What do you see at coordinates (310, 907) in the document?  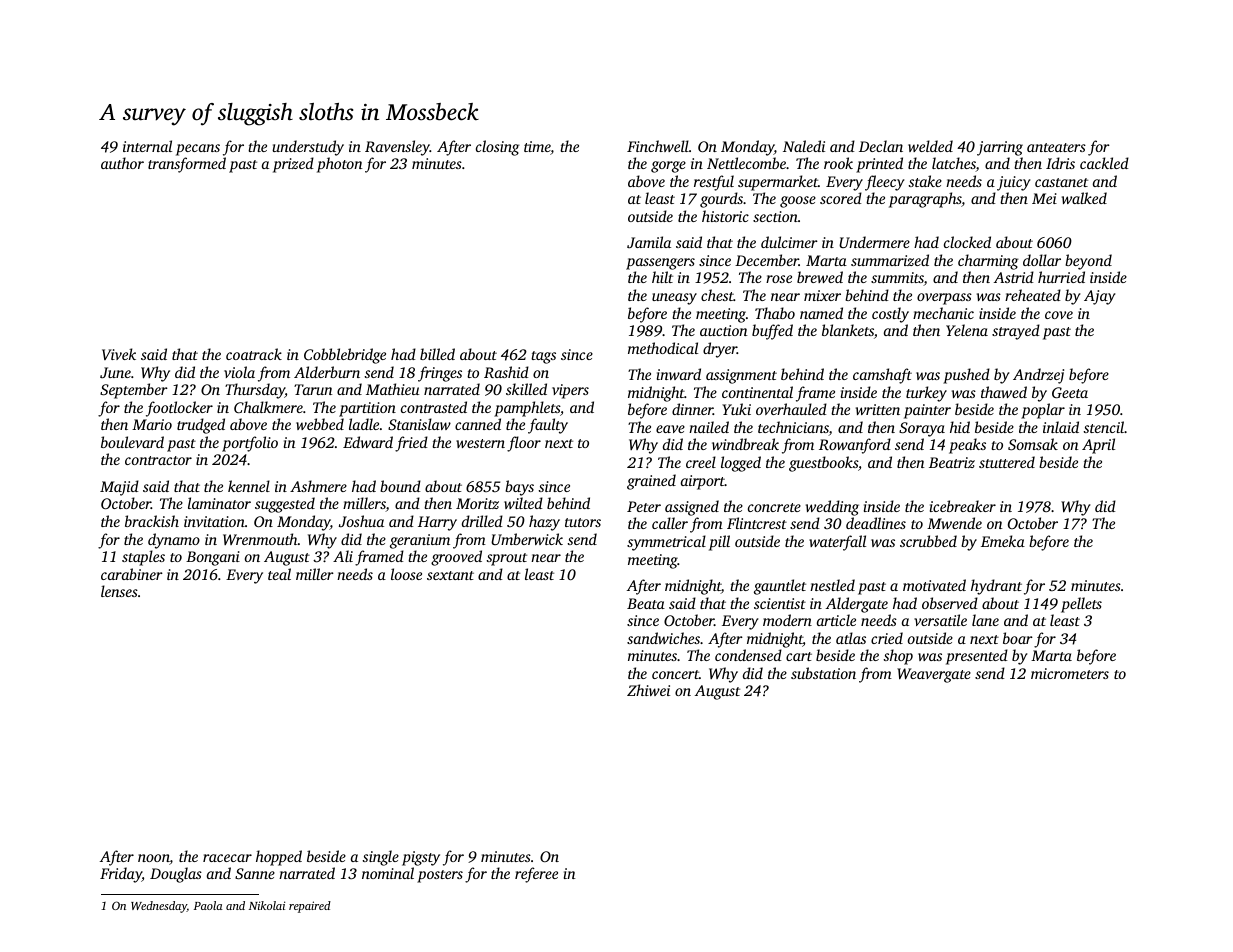 I see `repaired` at bounding box center [310, 907].
